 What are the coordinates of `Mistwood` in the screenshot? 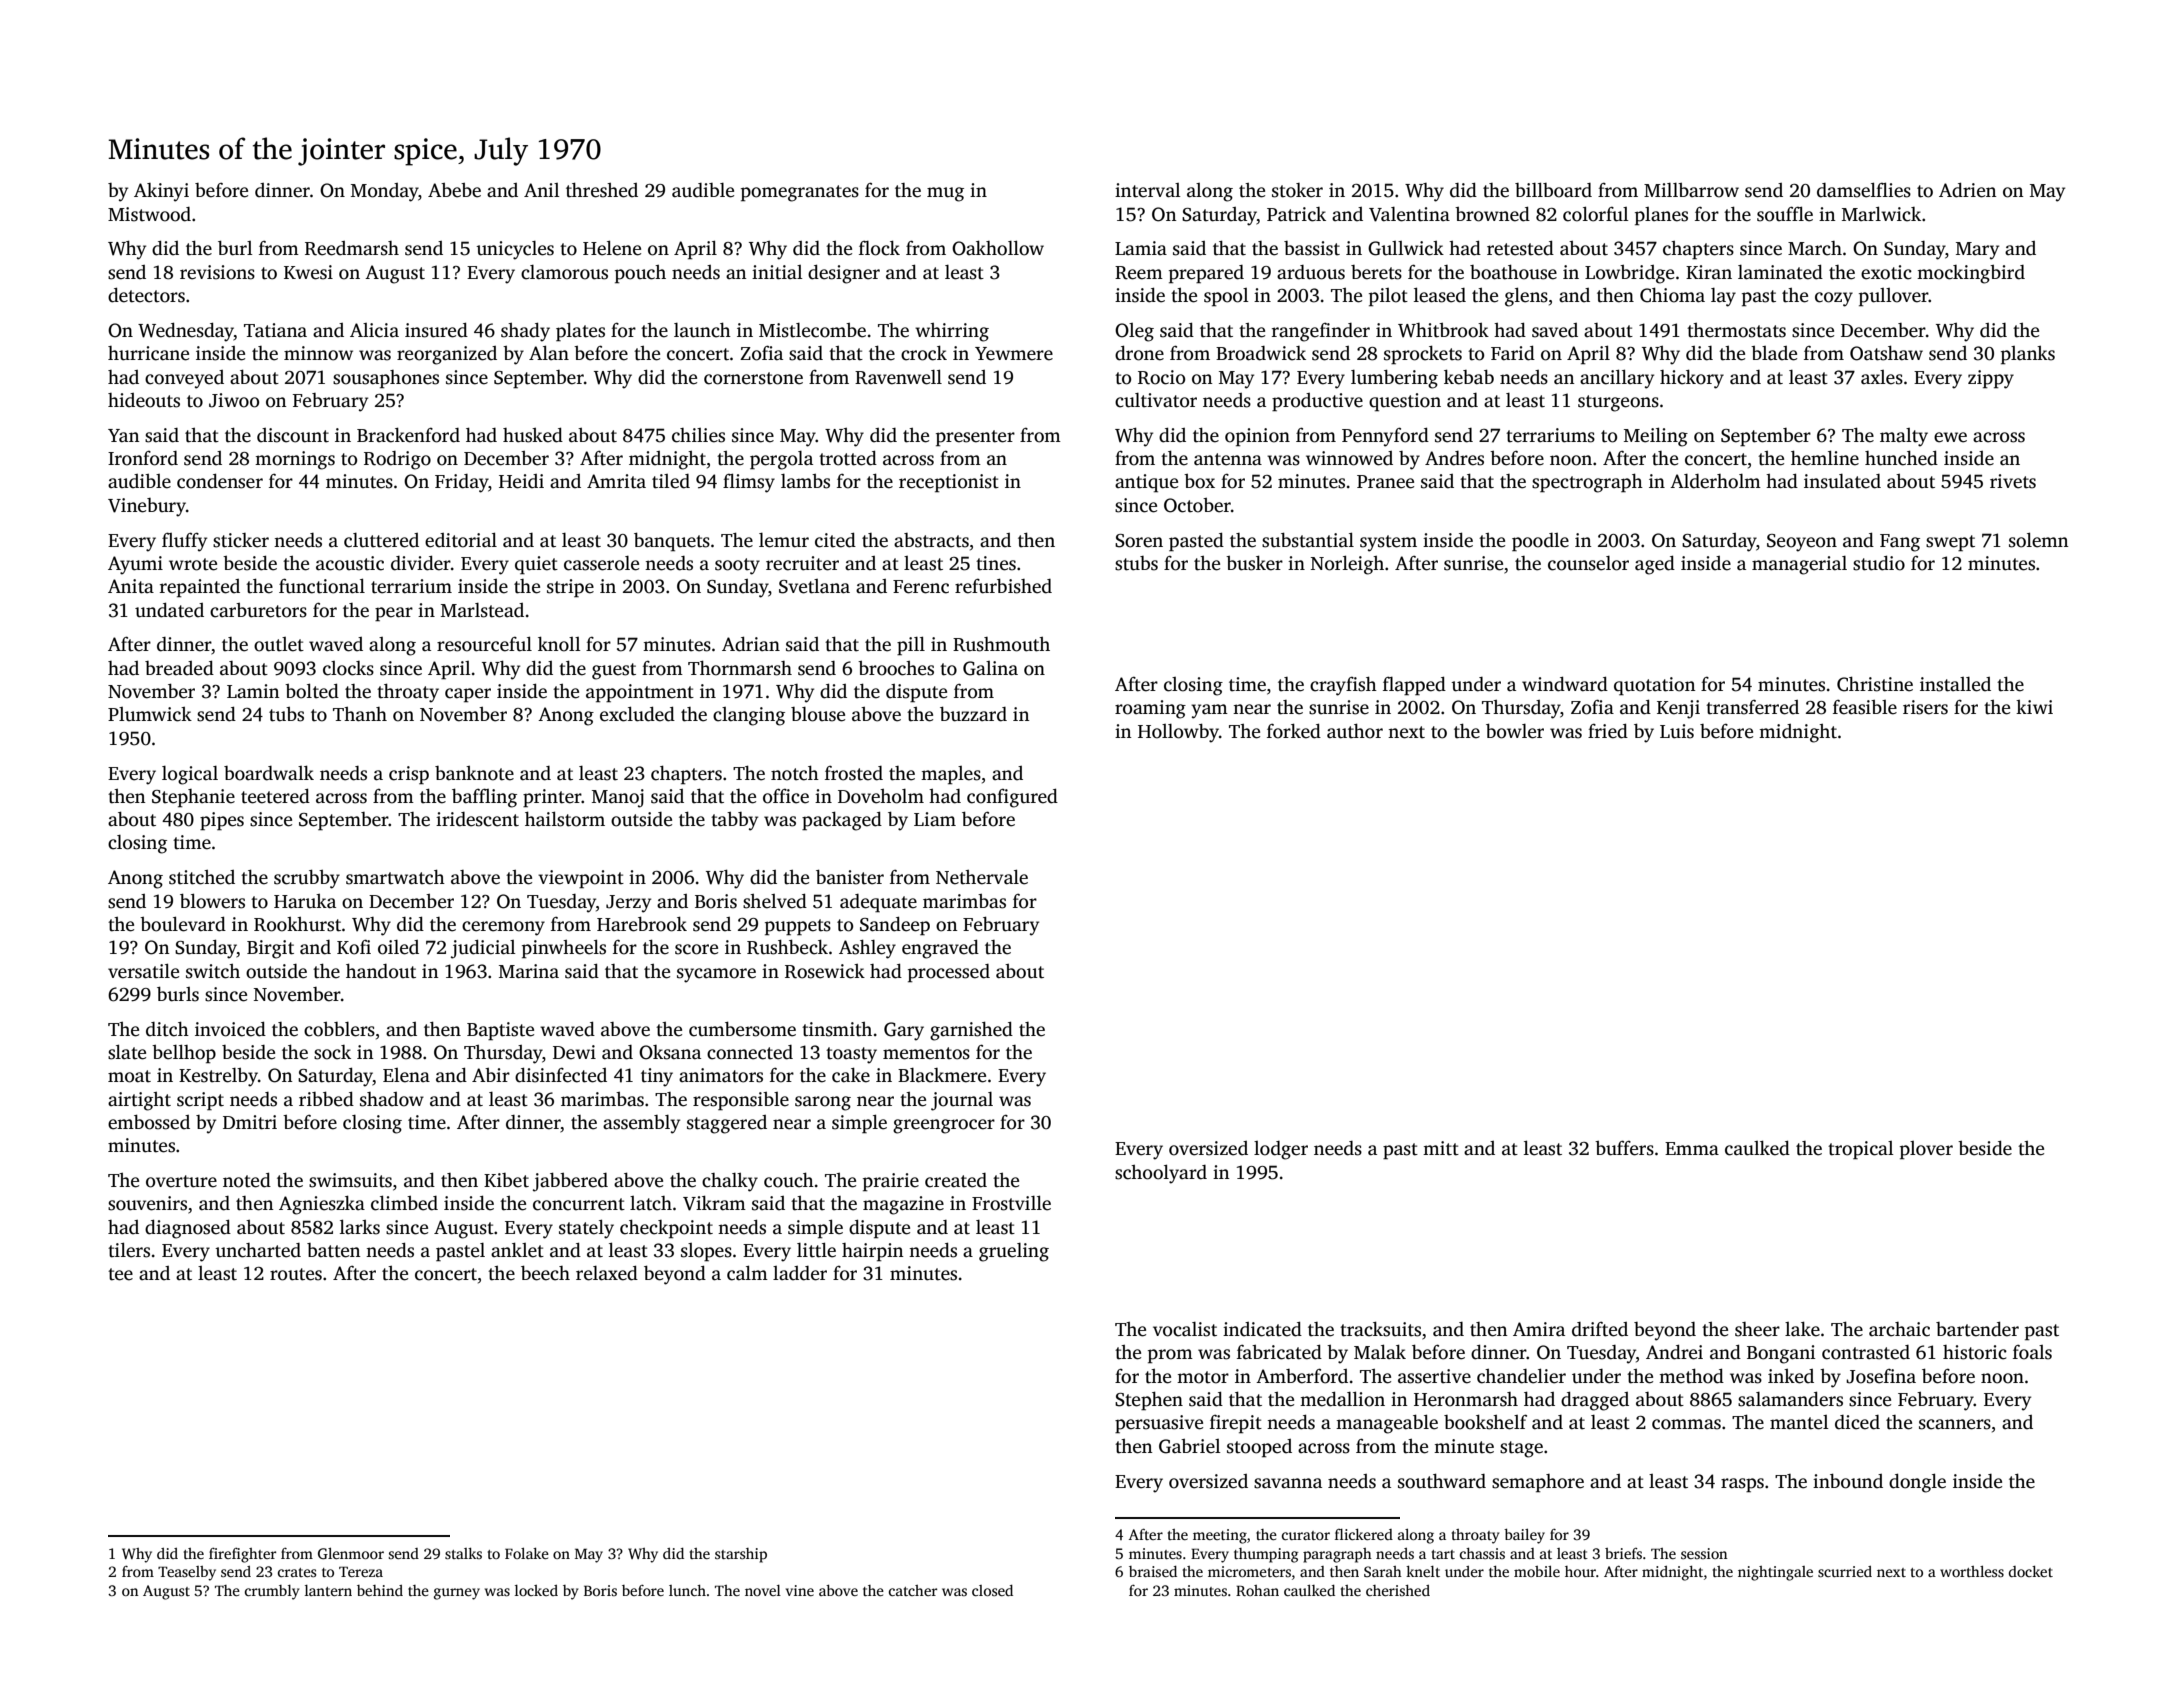 It's located at (149, 214).
